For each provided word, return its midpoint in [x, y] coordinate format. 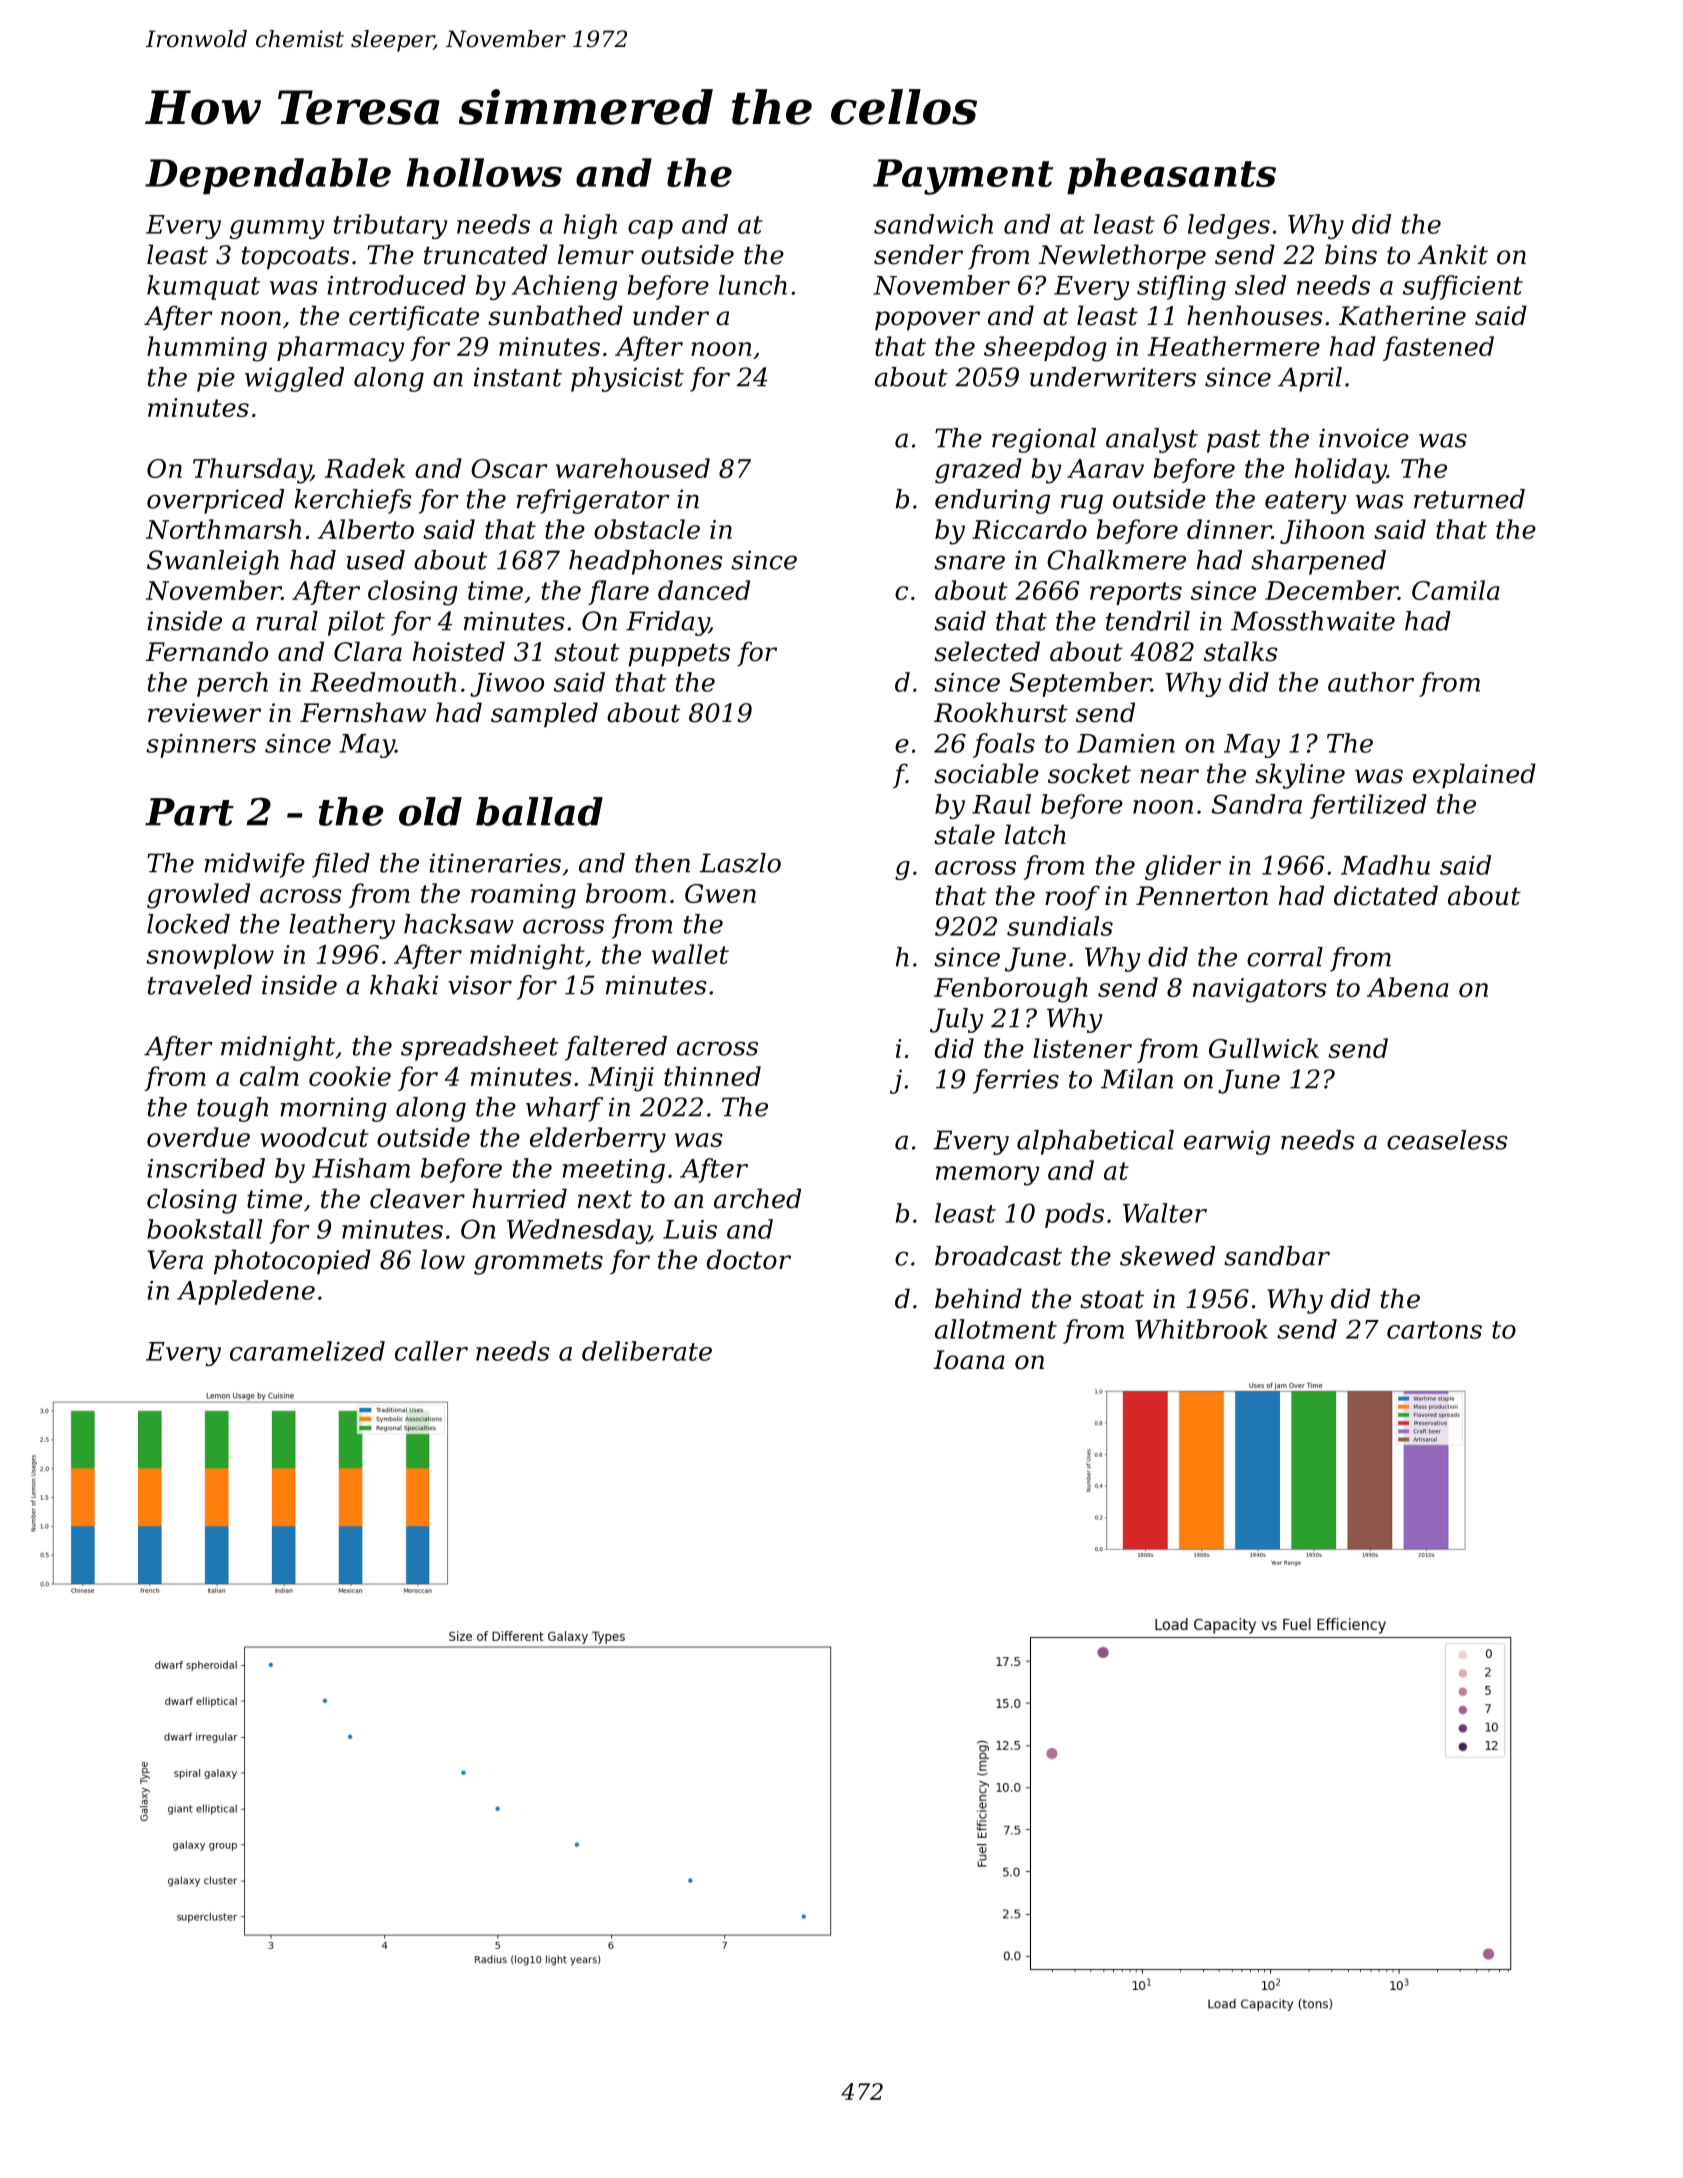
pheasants [1171, 176]
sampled [544, 715]
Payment [963, 177]
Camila [1456, 590]
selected [987, 651]
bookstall [204, 1229]
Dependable [268, 176]
